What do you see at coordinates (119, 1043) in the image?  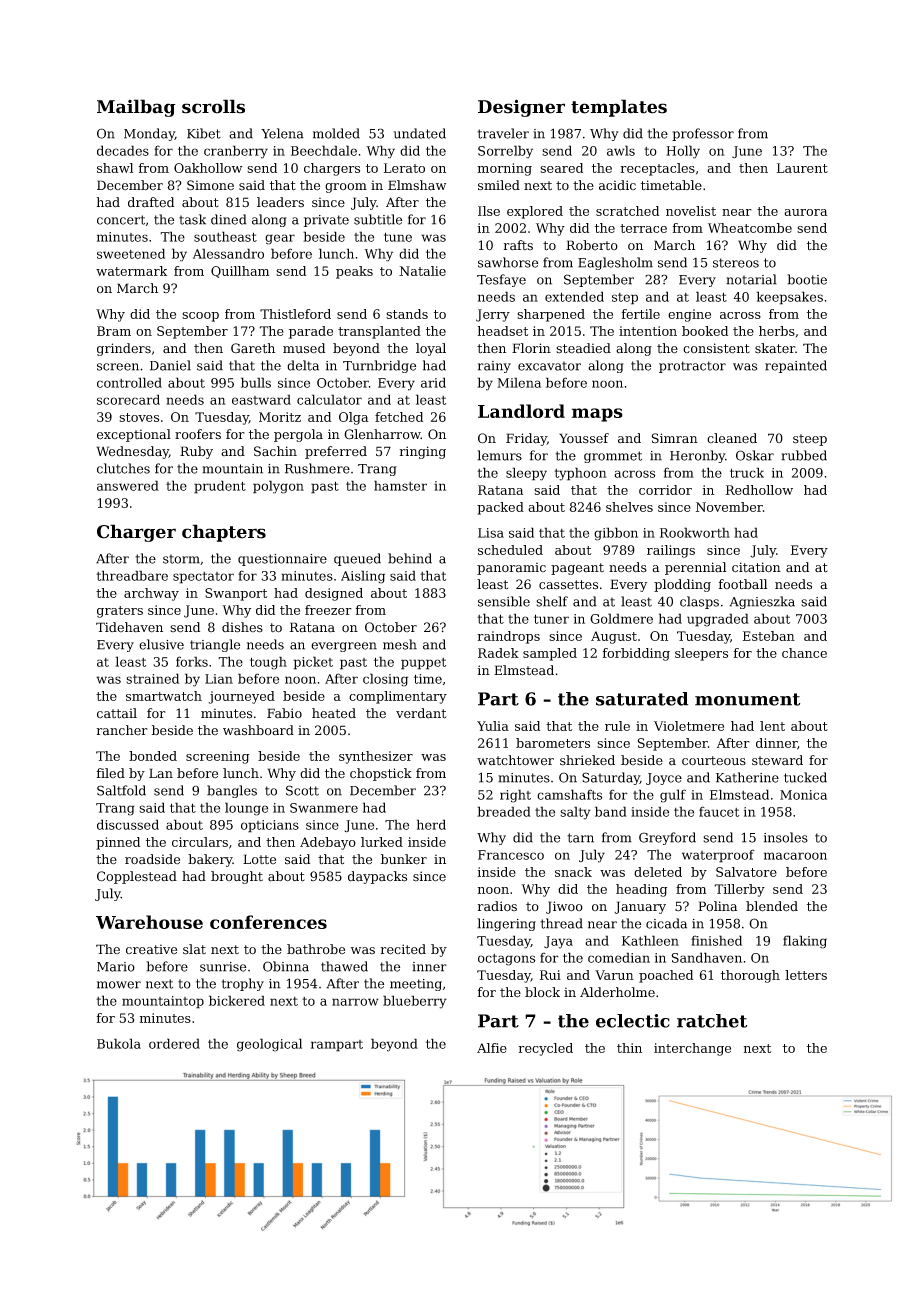 I see `Bukola` at bounding box center [119, 1043].
